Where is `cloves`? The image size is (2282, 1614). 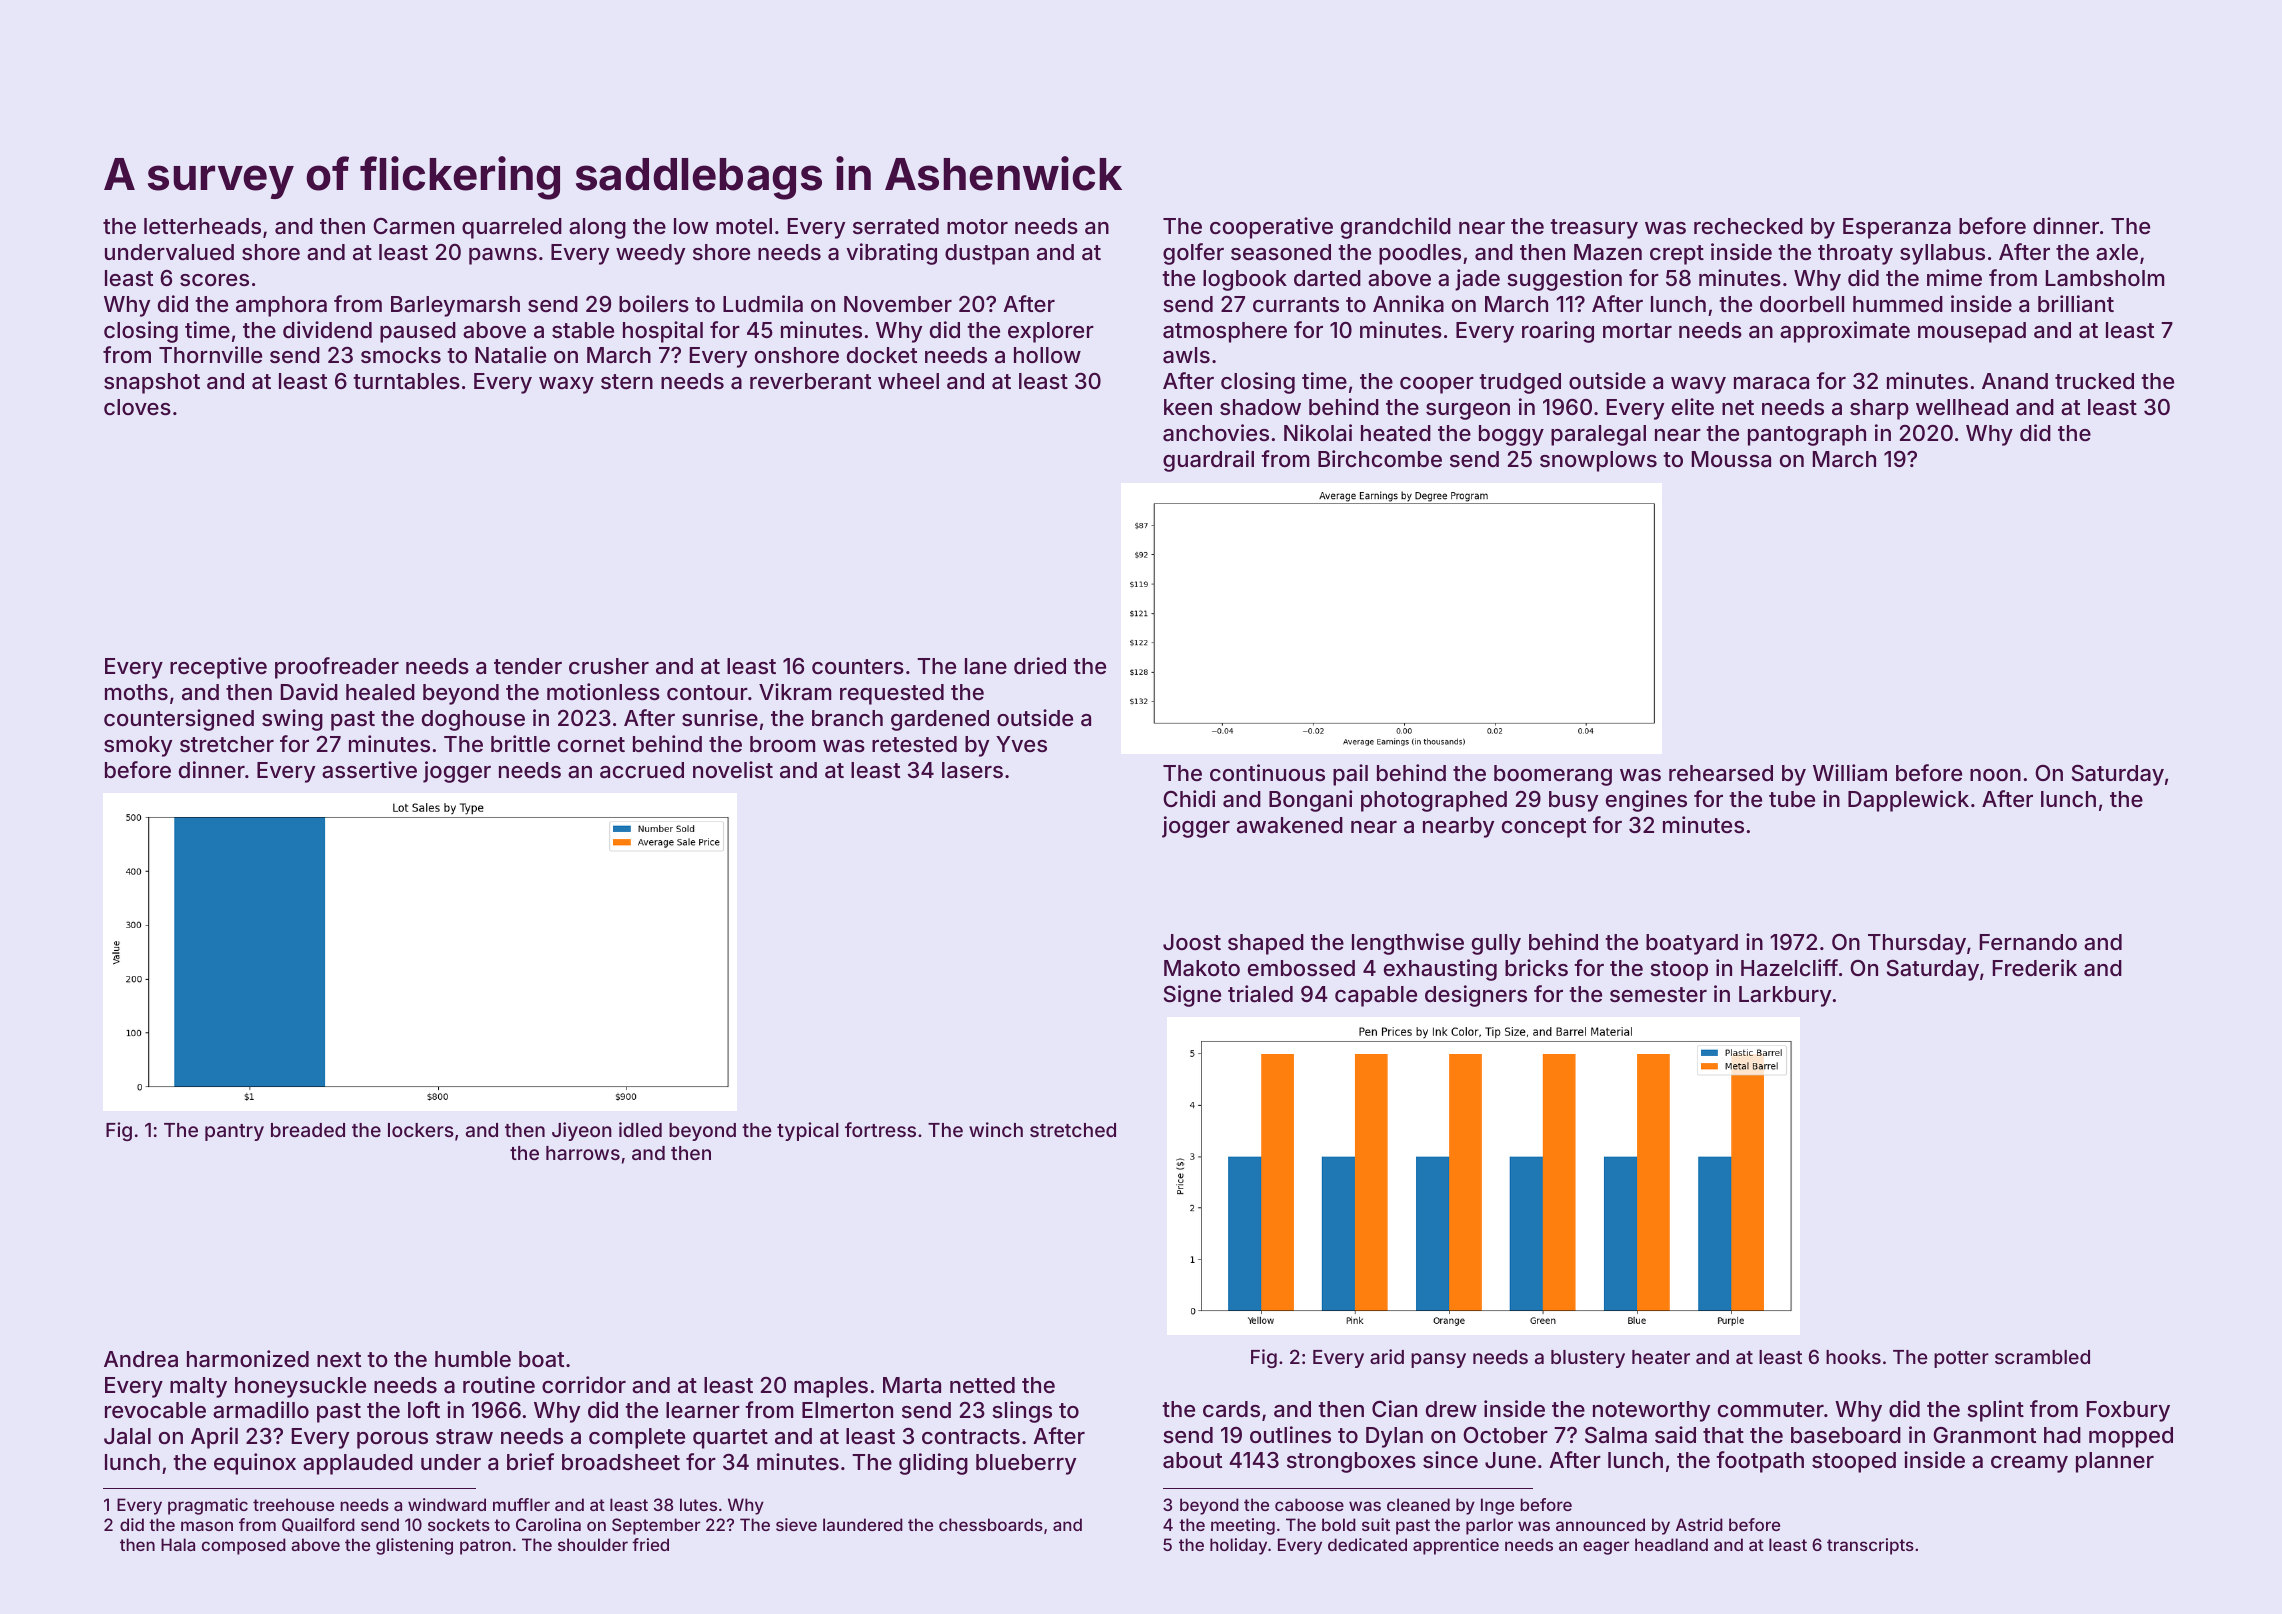 cloves is located at coordinates (137, 407).
